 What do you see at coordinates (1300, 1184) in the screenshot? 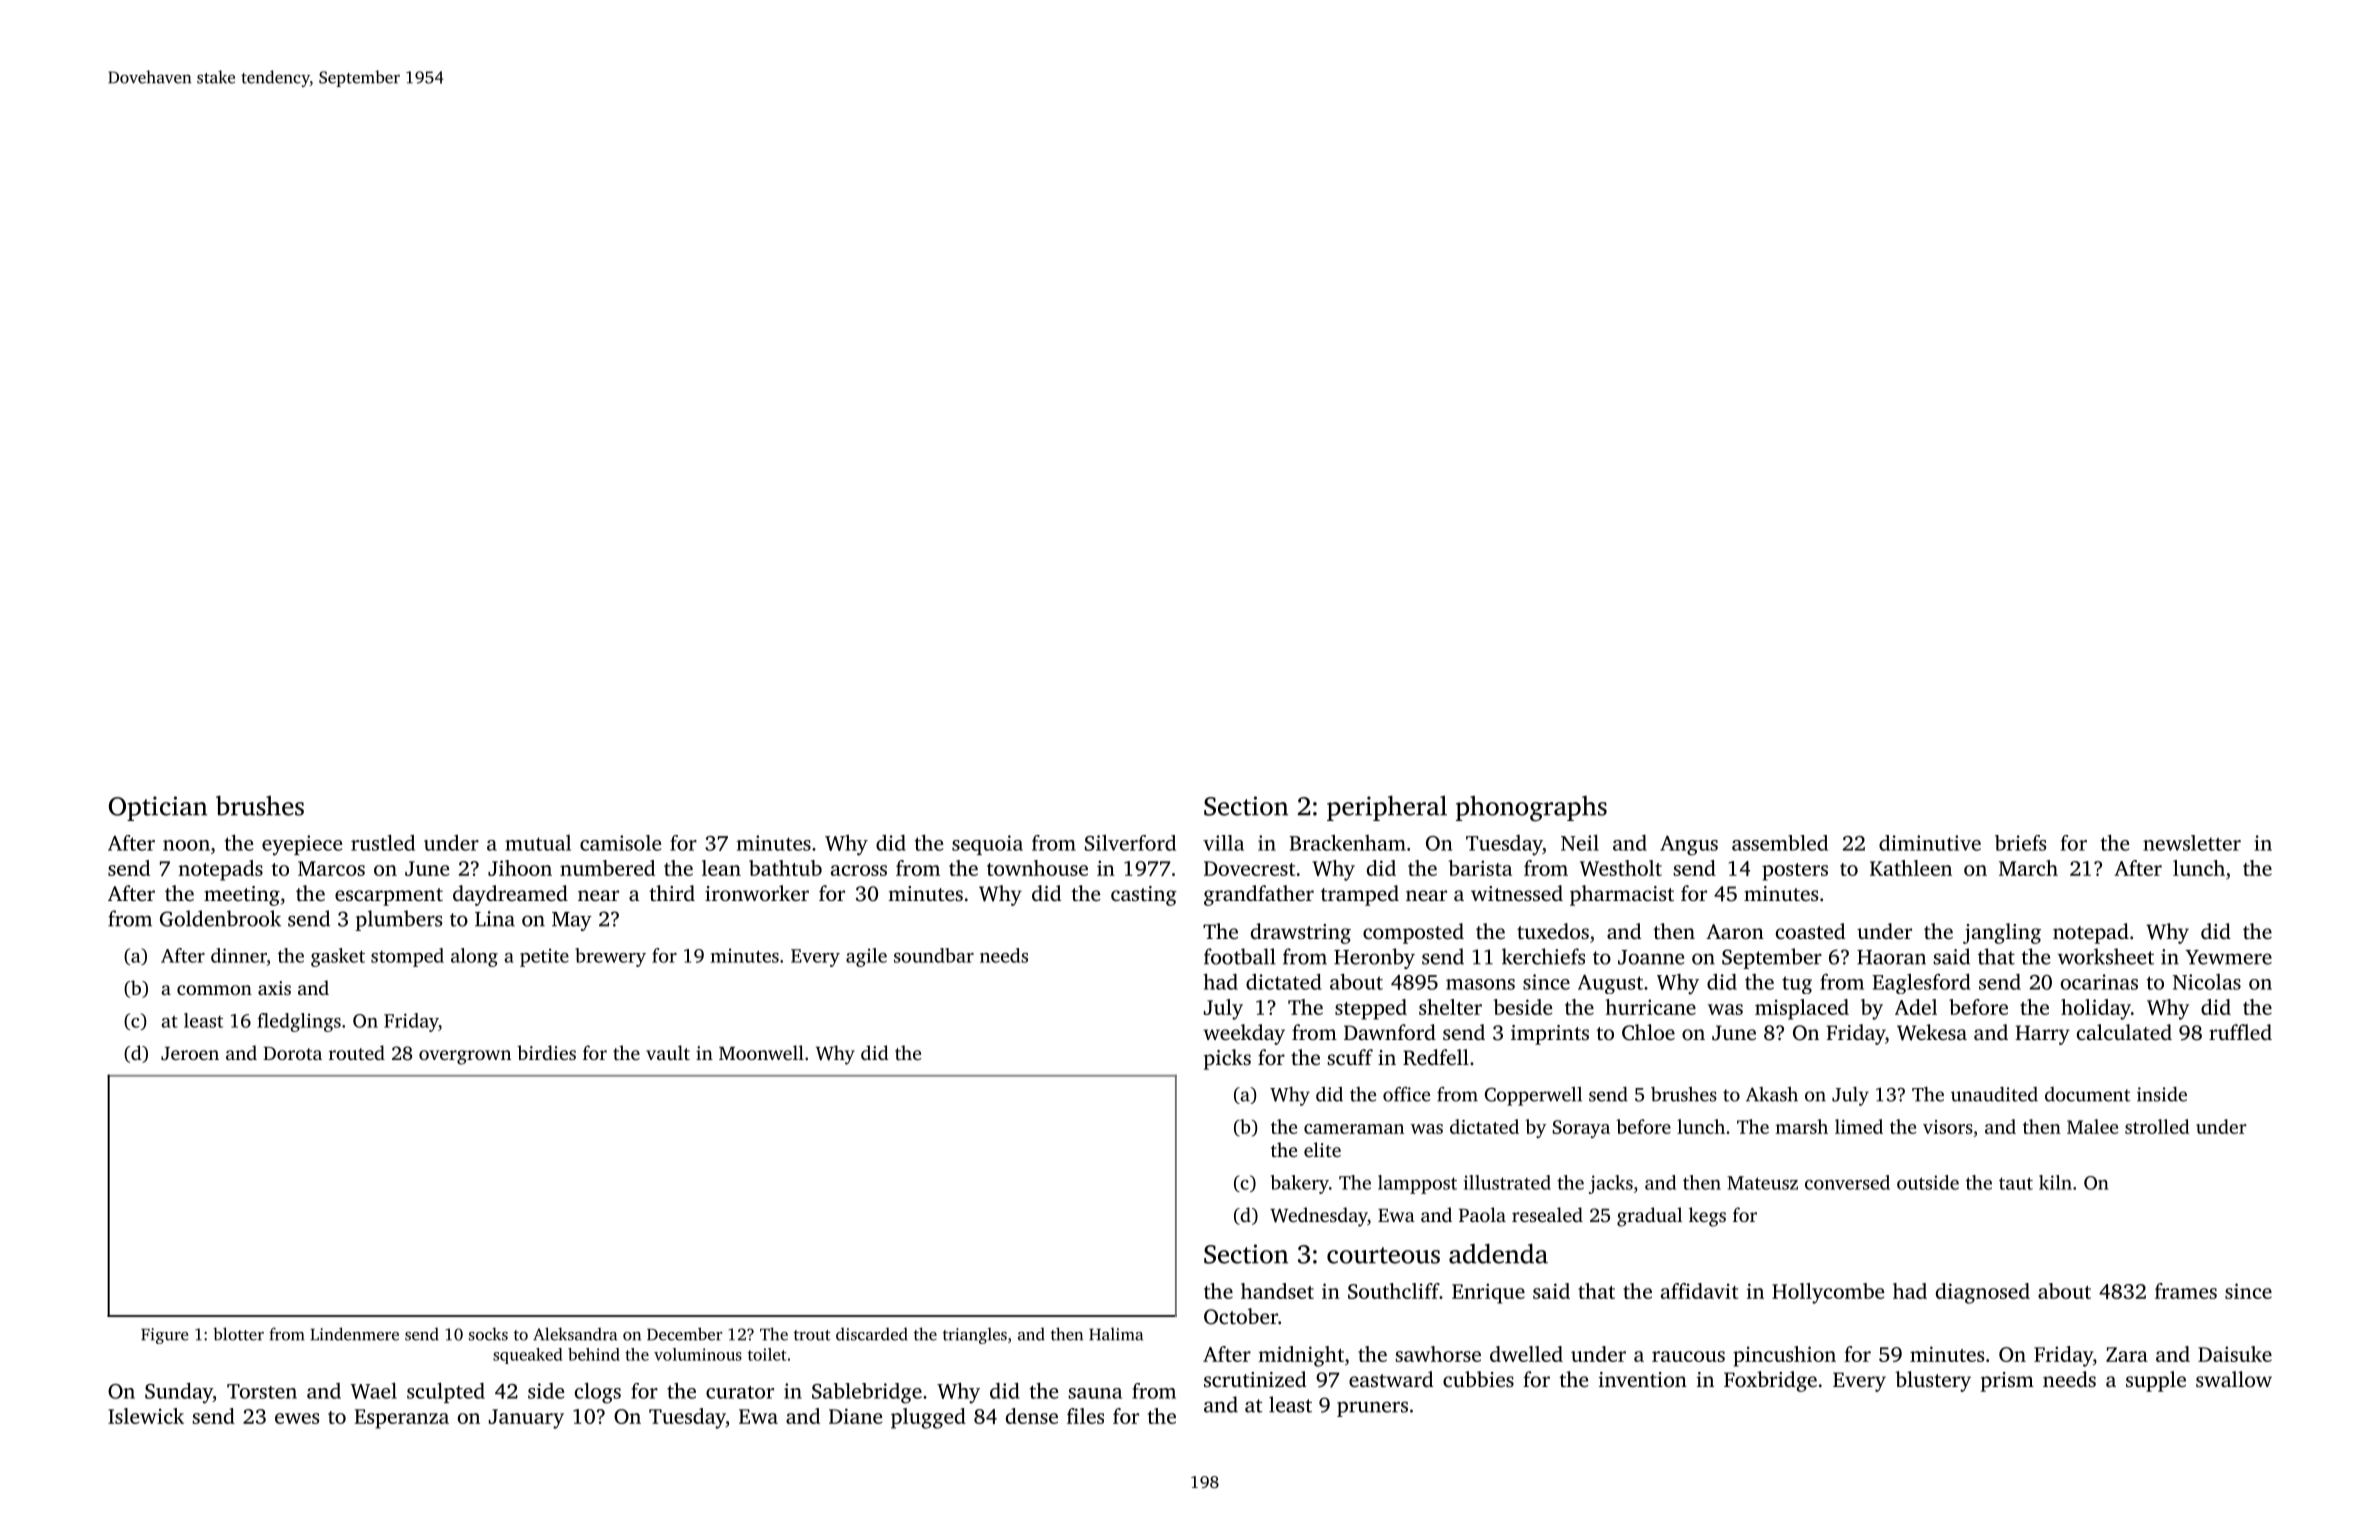
I see `bakery` at bounding box center [1300, 1184].
